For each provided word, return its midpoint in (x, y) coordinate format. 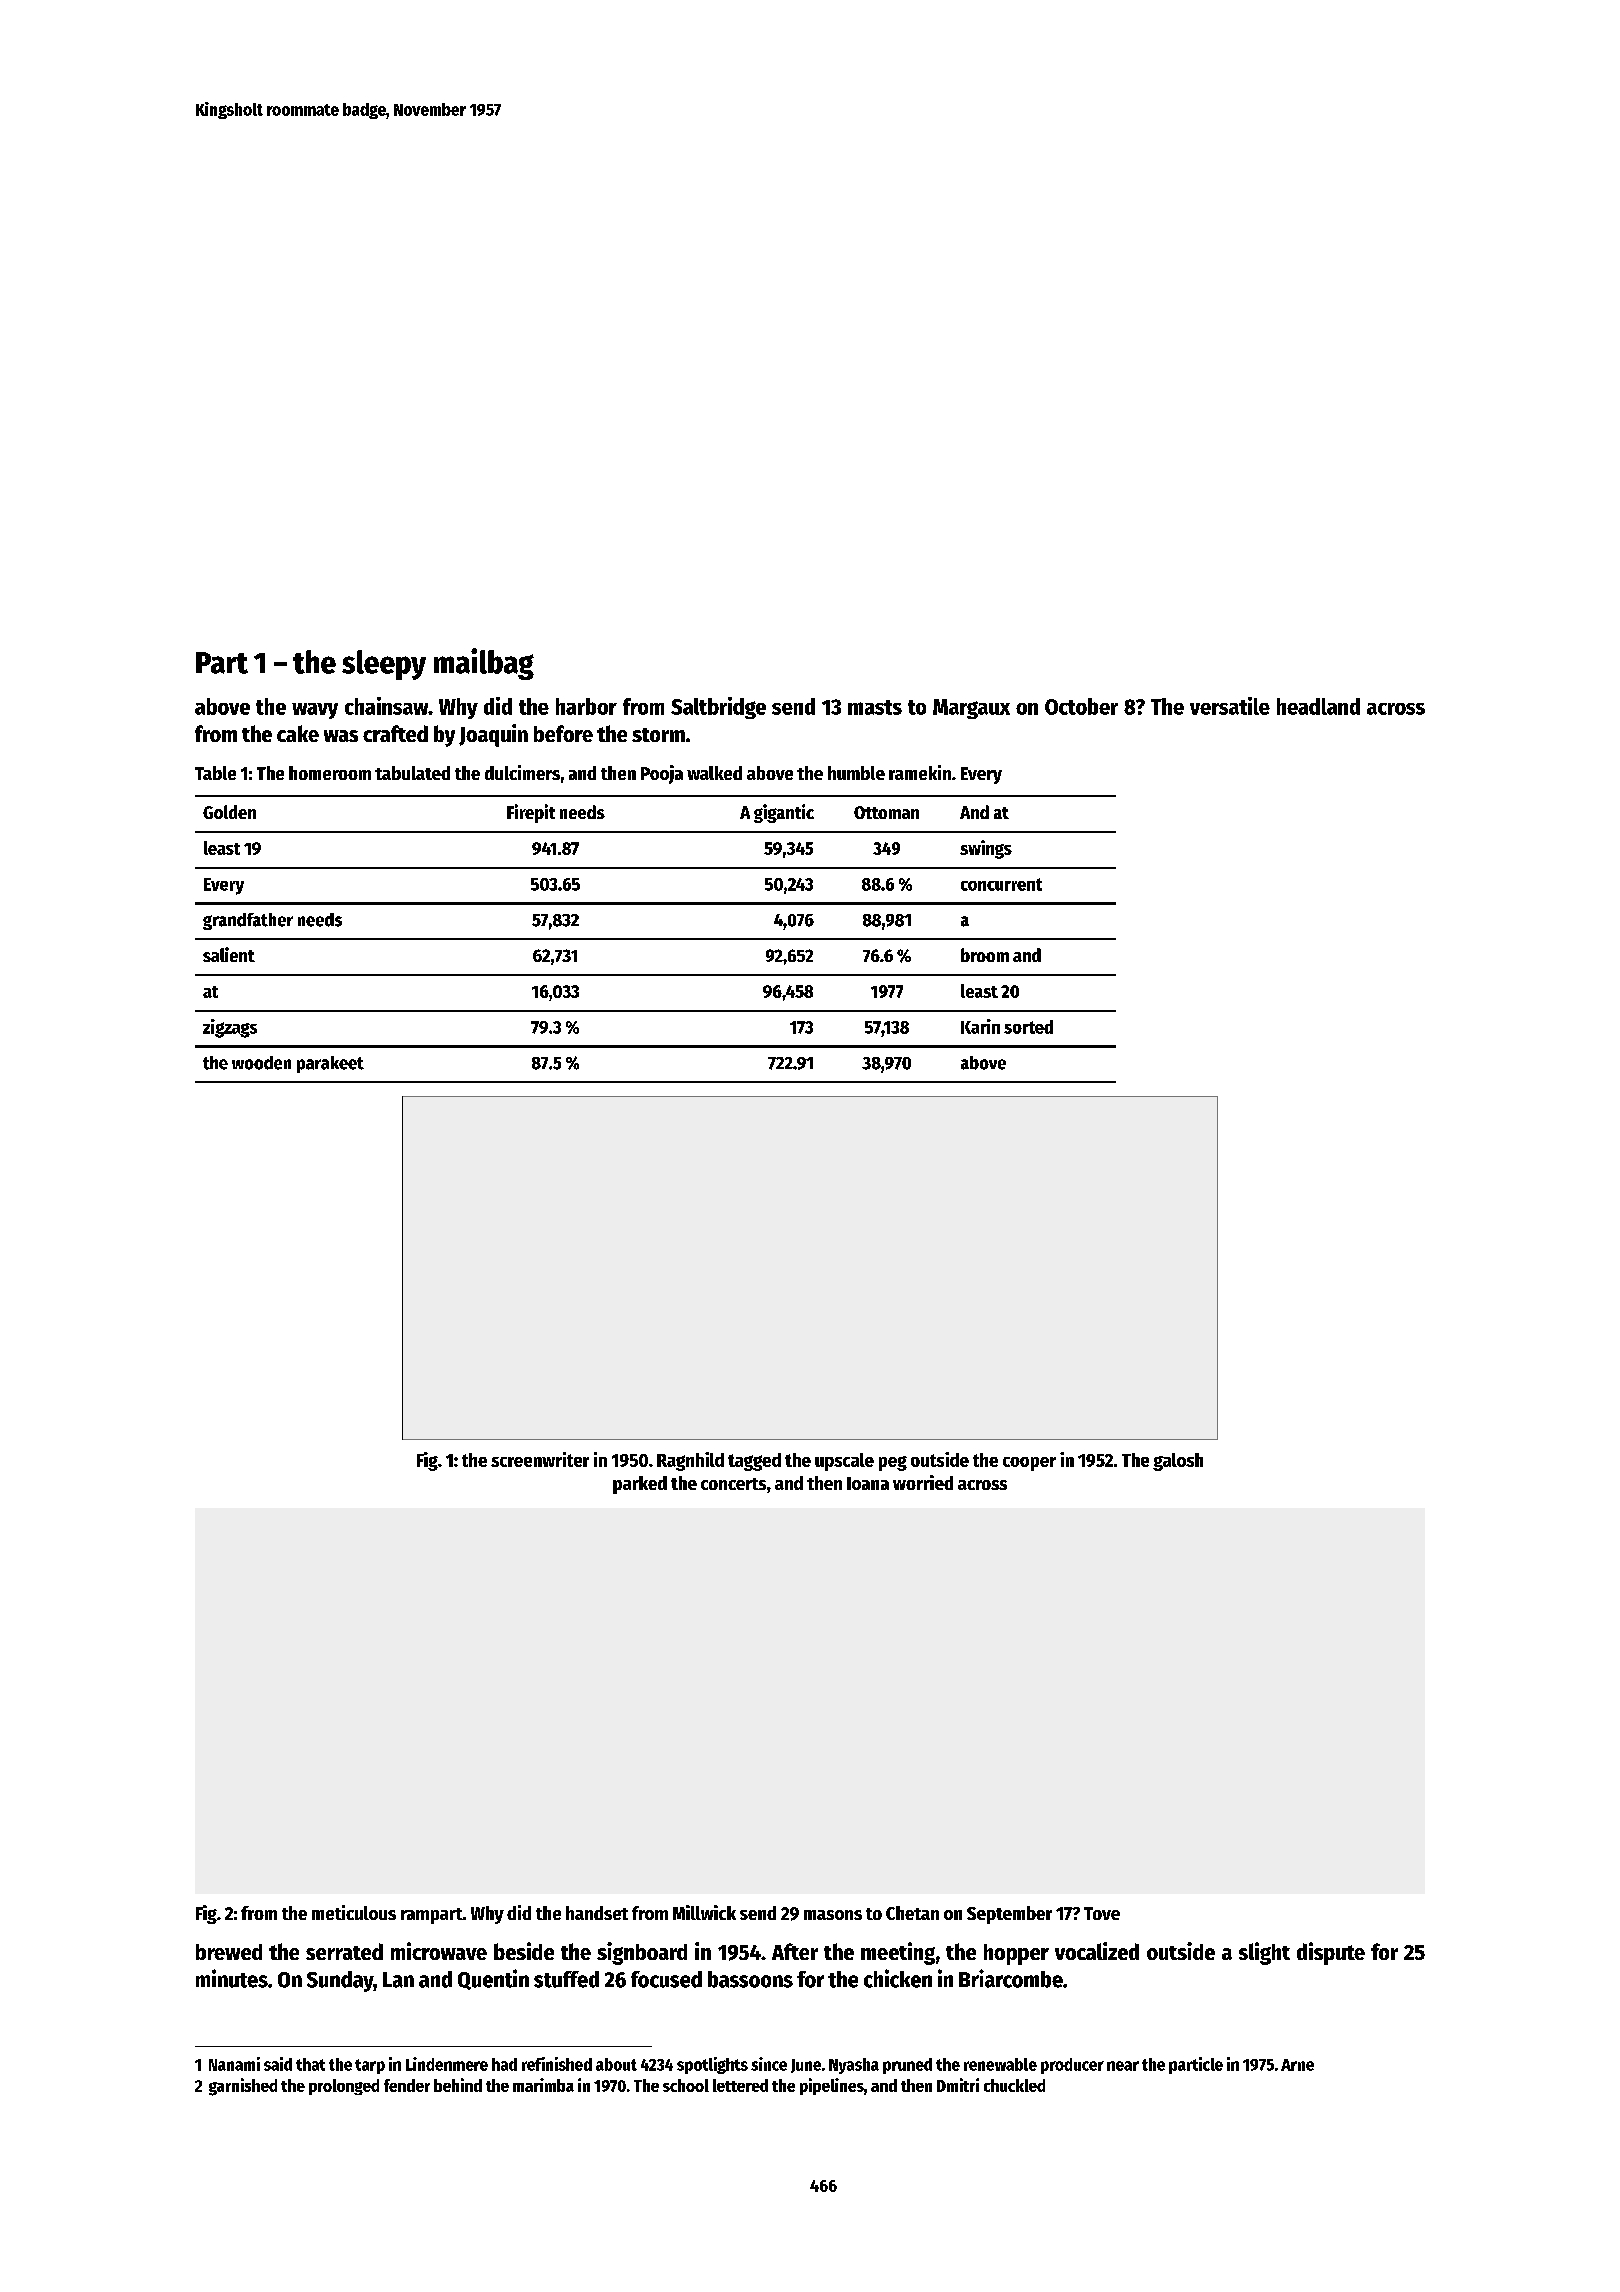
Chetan (912, 1913)
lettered (740, 2085)
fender (407, 2085)
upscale (844, 1462)
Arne (1297, 2065)
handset (597, 1913)
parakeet (330, 1064)
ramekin (920, 772)
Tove (1102, 1913)
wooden (261, 1063)
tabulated (412, 773)
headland (1318, 706)
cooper (1029, 1464)
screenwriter (540, 1459)
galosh (1178, 1462)
